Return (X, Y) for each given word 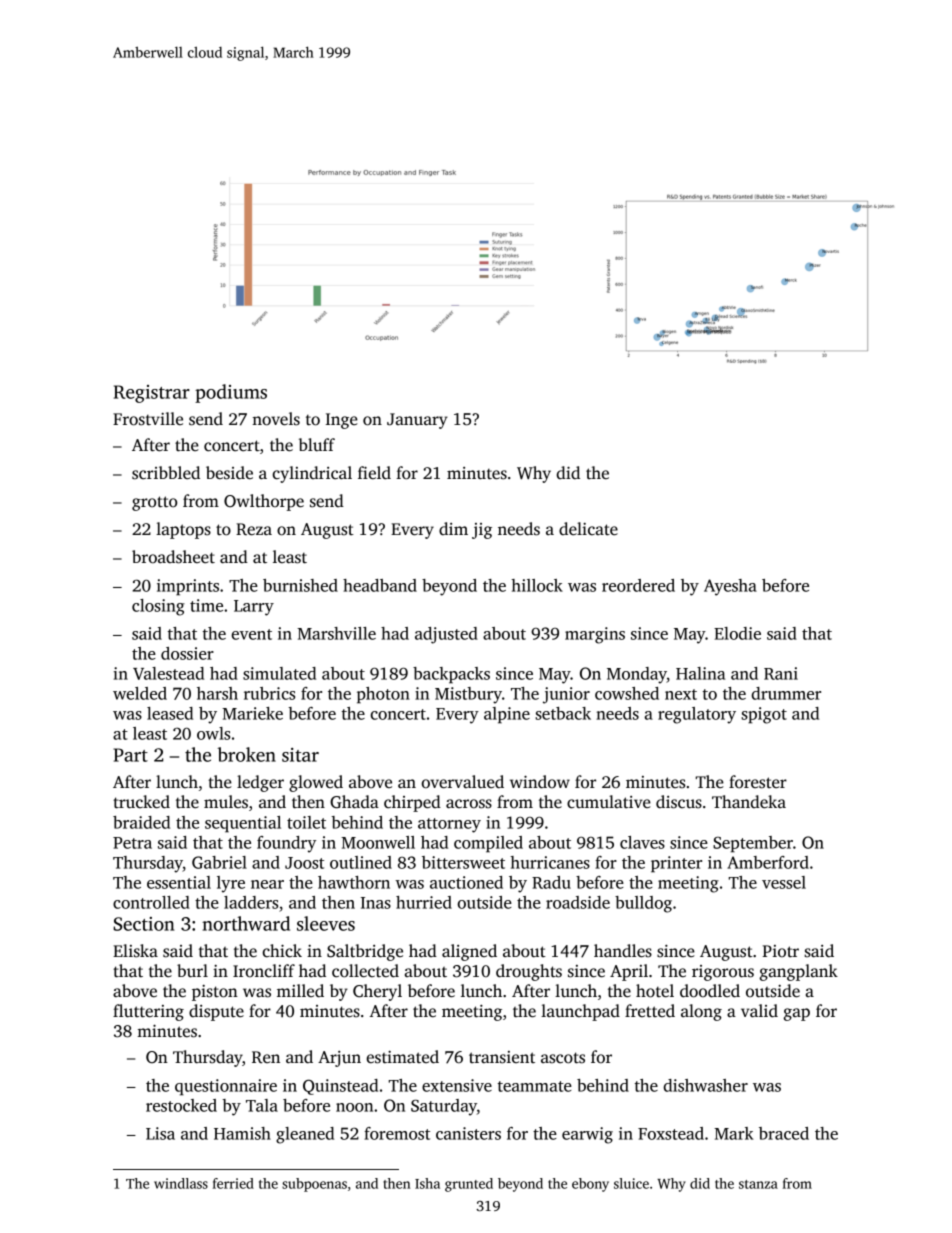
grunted (469, 1185)
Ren (266, 1057)
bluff (317, 444)
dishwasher (705, 1085)
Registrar (152, 394)
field (374, 473)
